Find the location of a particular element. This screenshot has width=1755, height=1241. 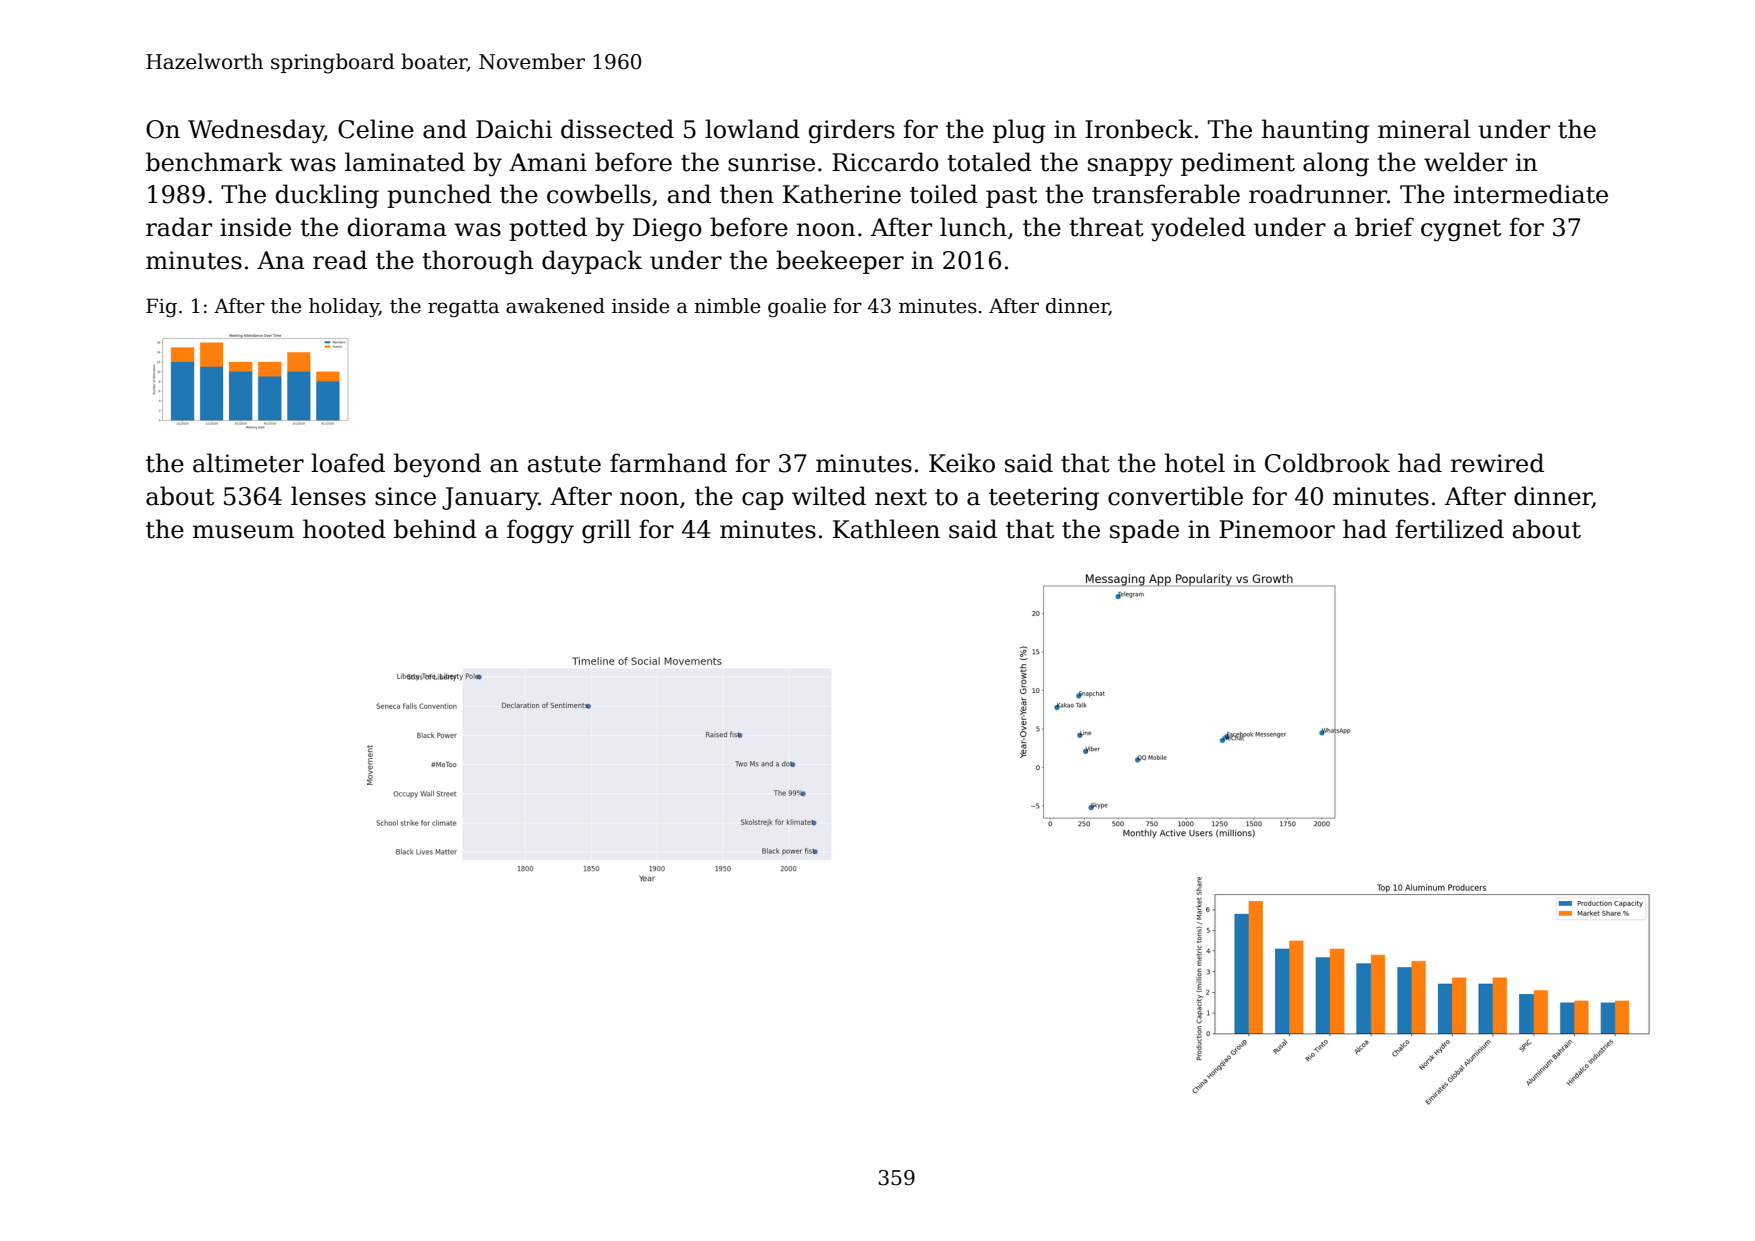

goalie is located at coordinates (797, 308).
